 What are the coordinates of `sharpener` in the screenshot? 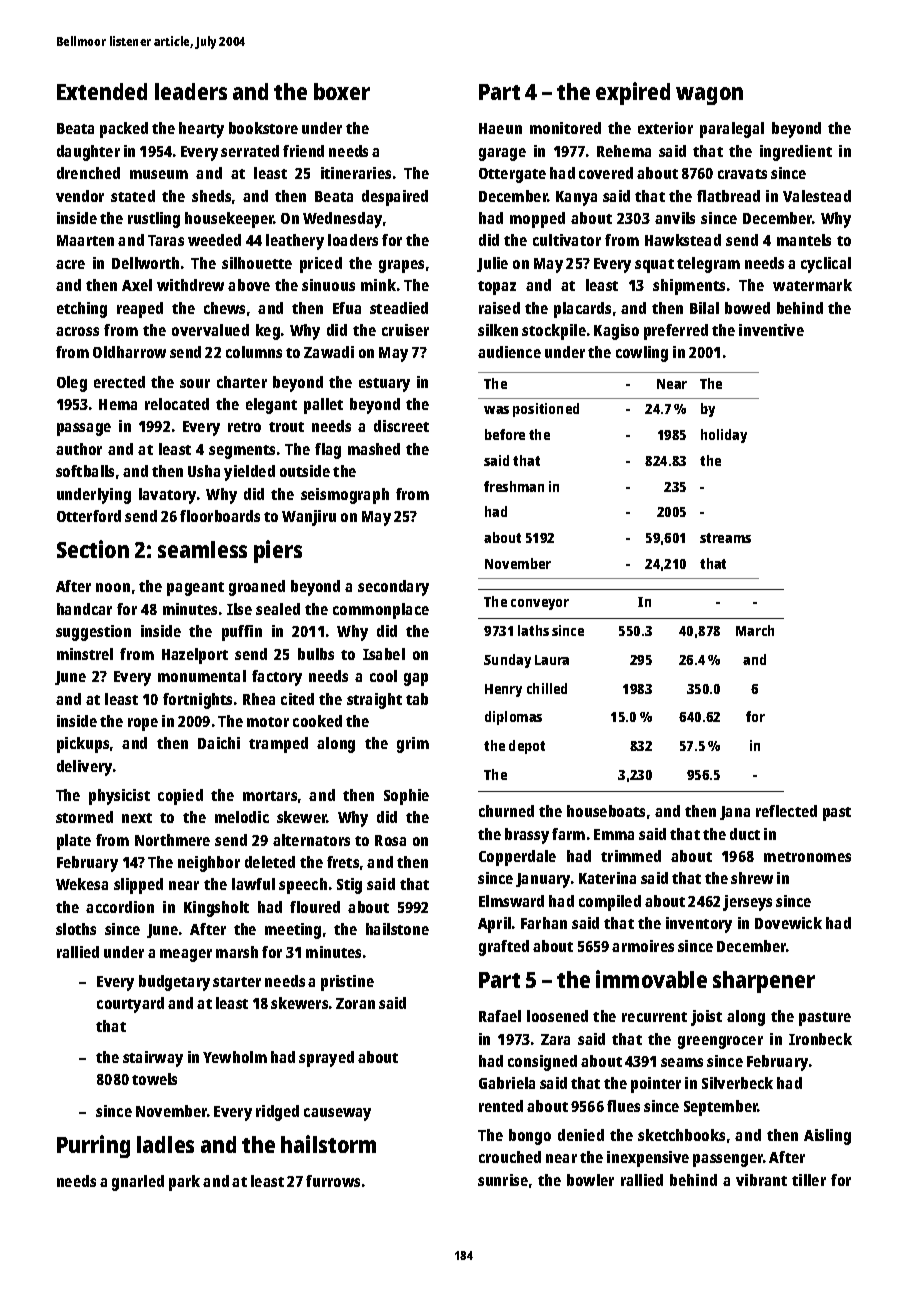 It's located at (764, 982).
